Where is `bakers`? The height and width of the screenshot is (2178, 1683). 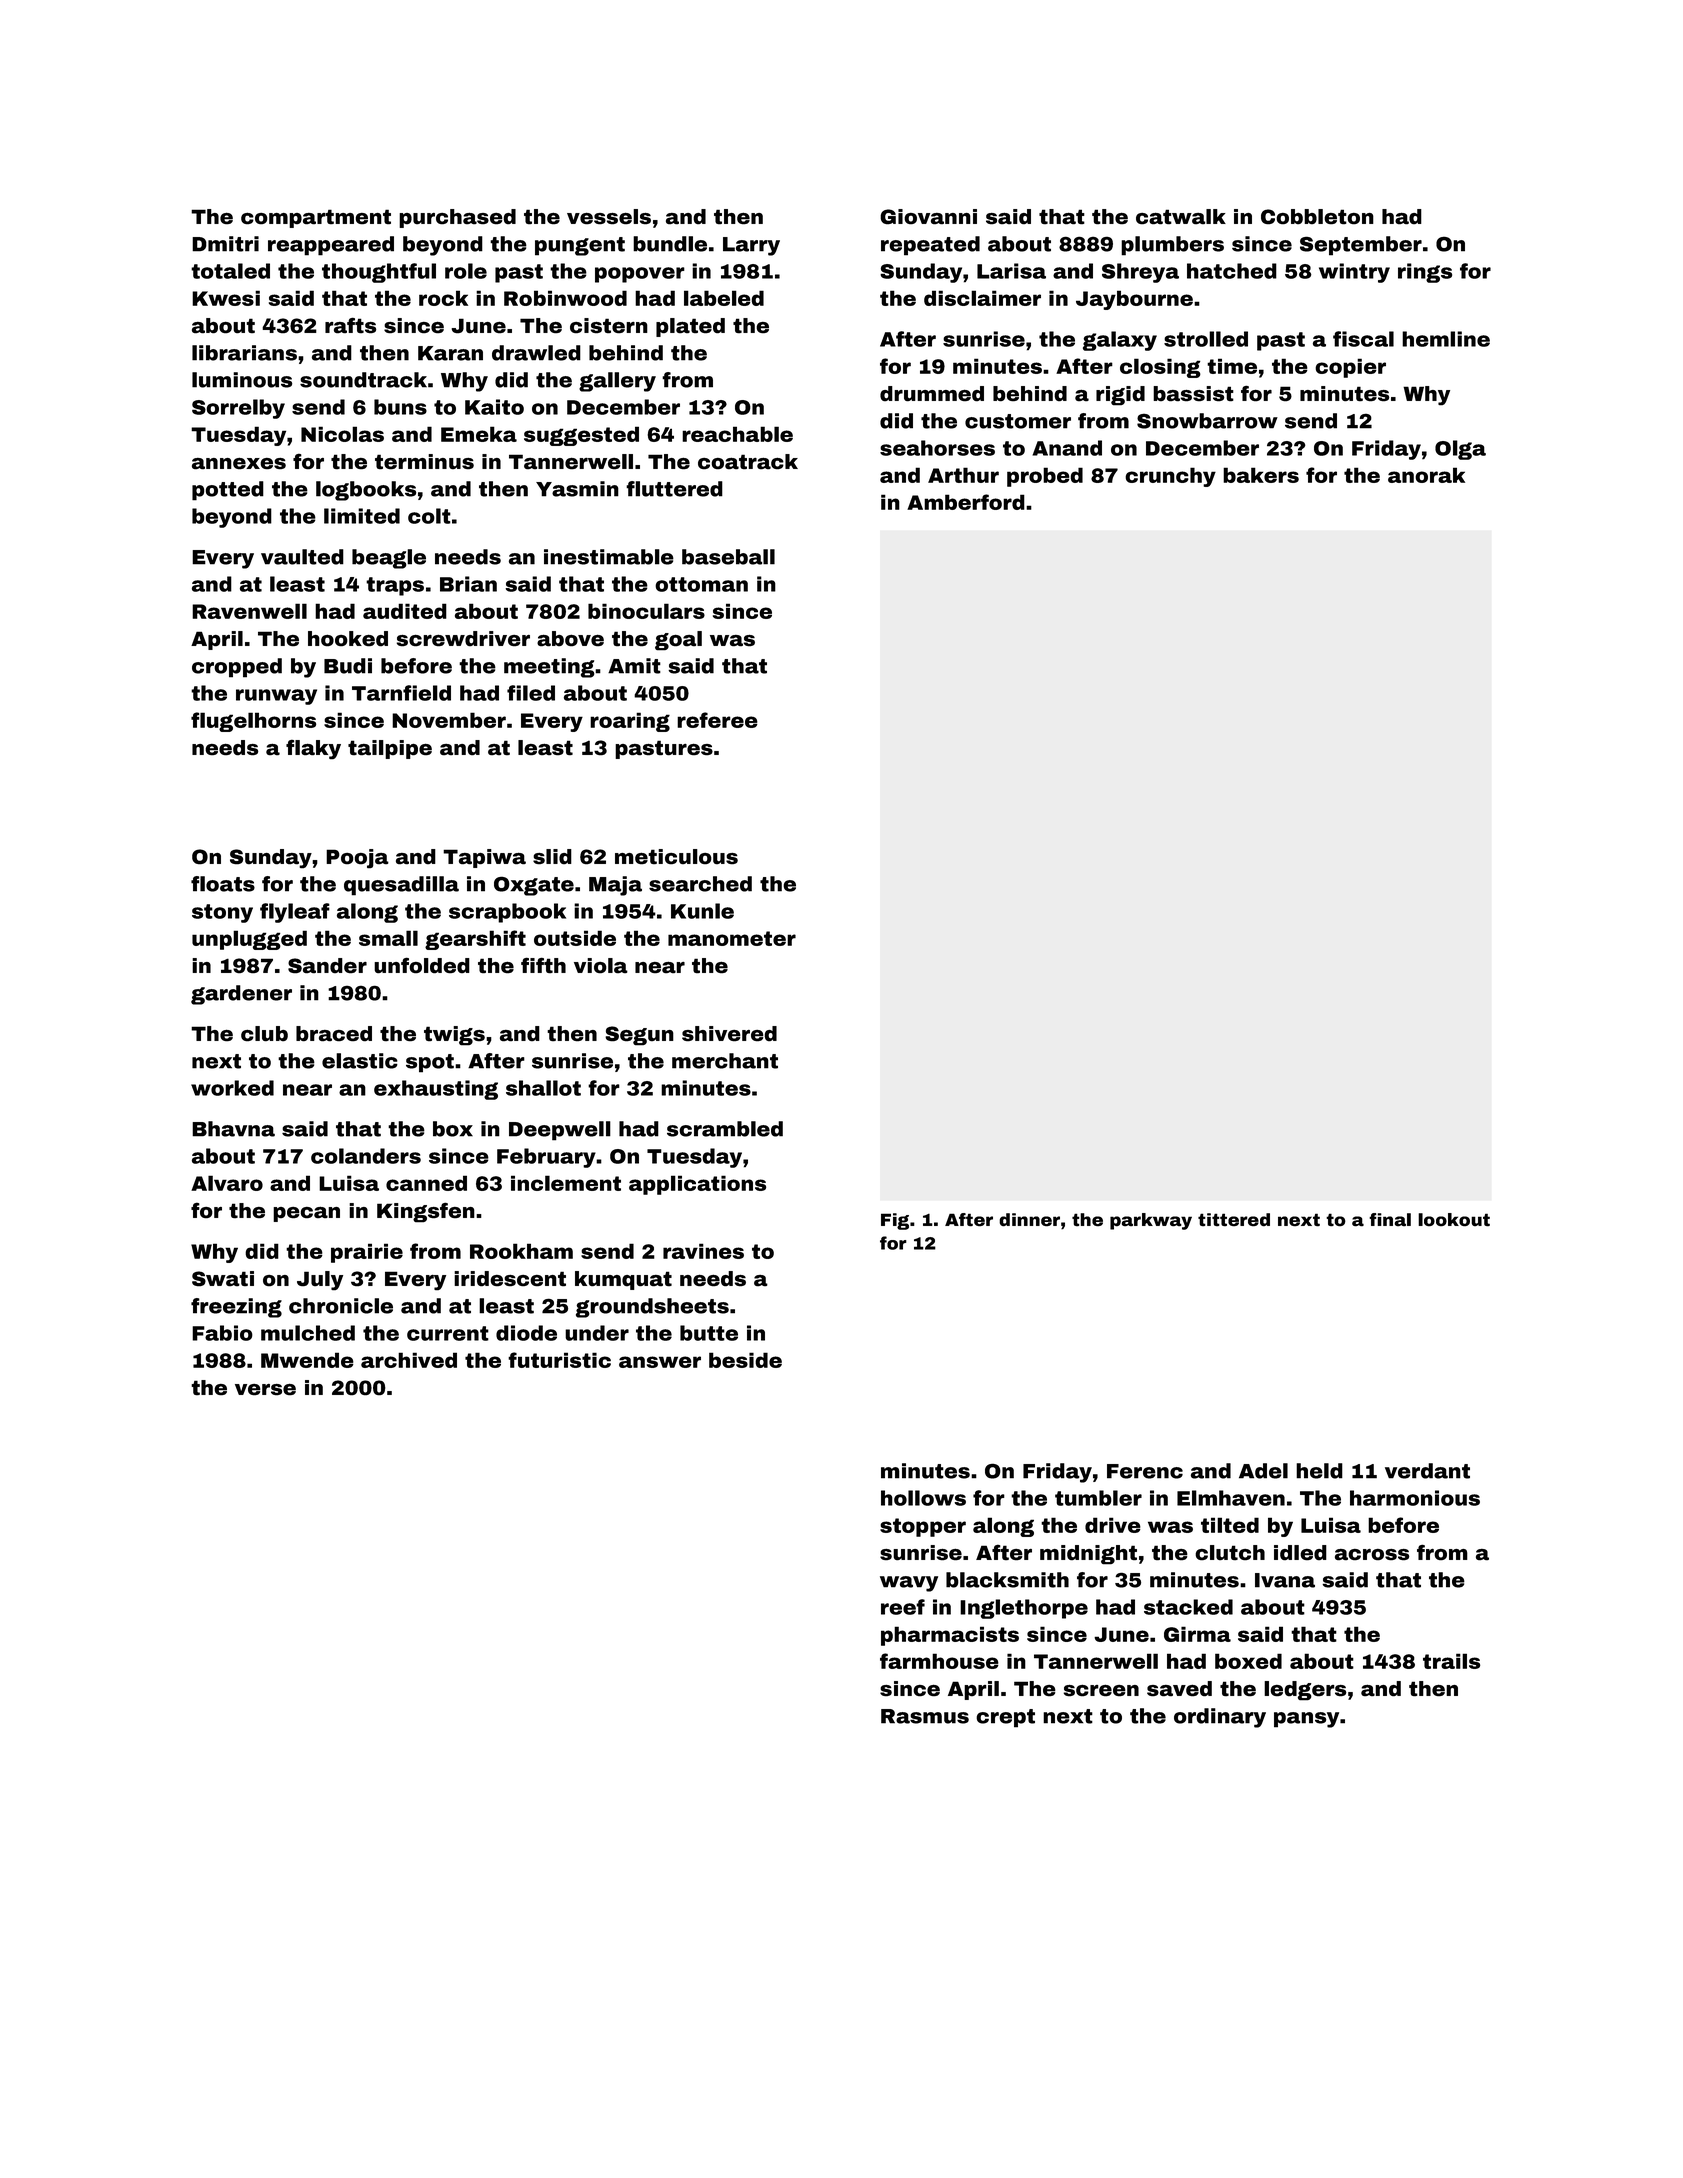 bakers is located at coordinates (1261, 475).
